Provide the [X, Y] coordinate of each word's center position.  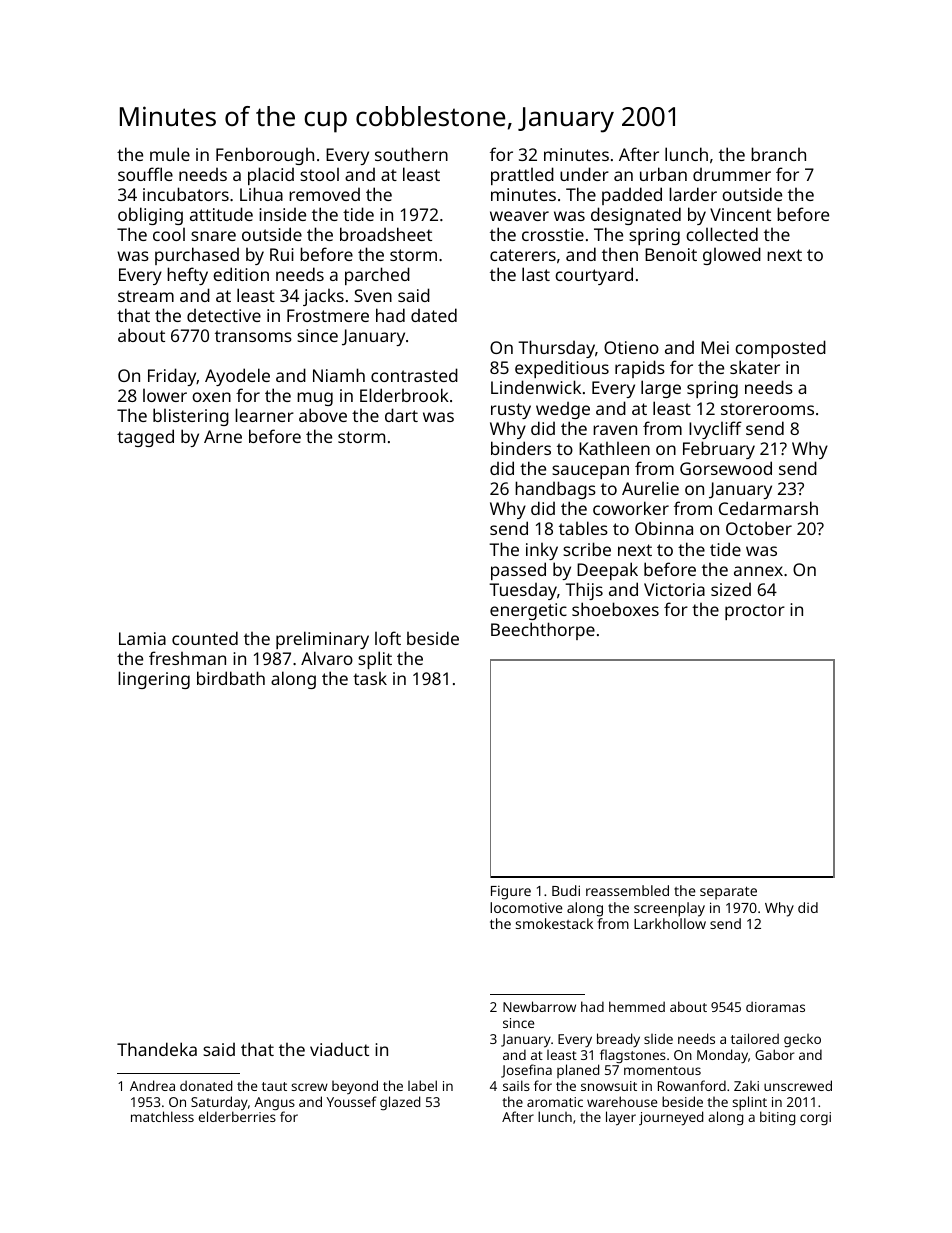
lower [165, 395]
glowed [732, 256]
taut [274, 1086]
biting [777, 1118]
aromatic [555, 1102]
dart [401, 415]
